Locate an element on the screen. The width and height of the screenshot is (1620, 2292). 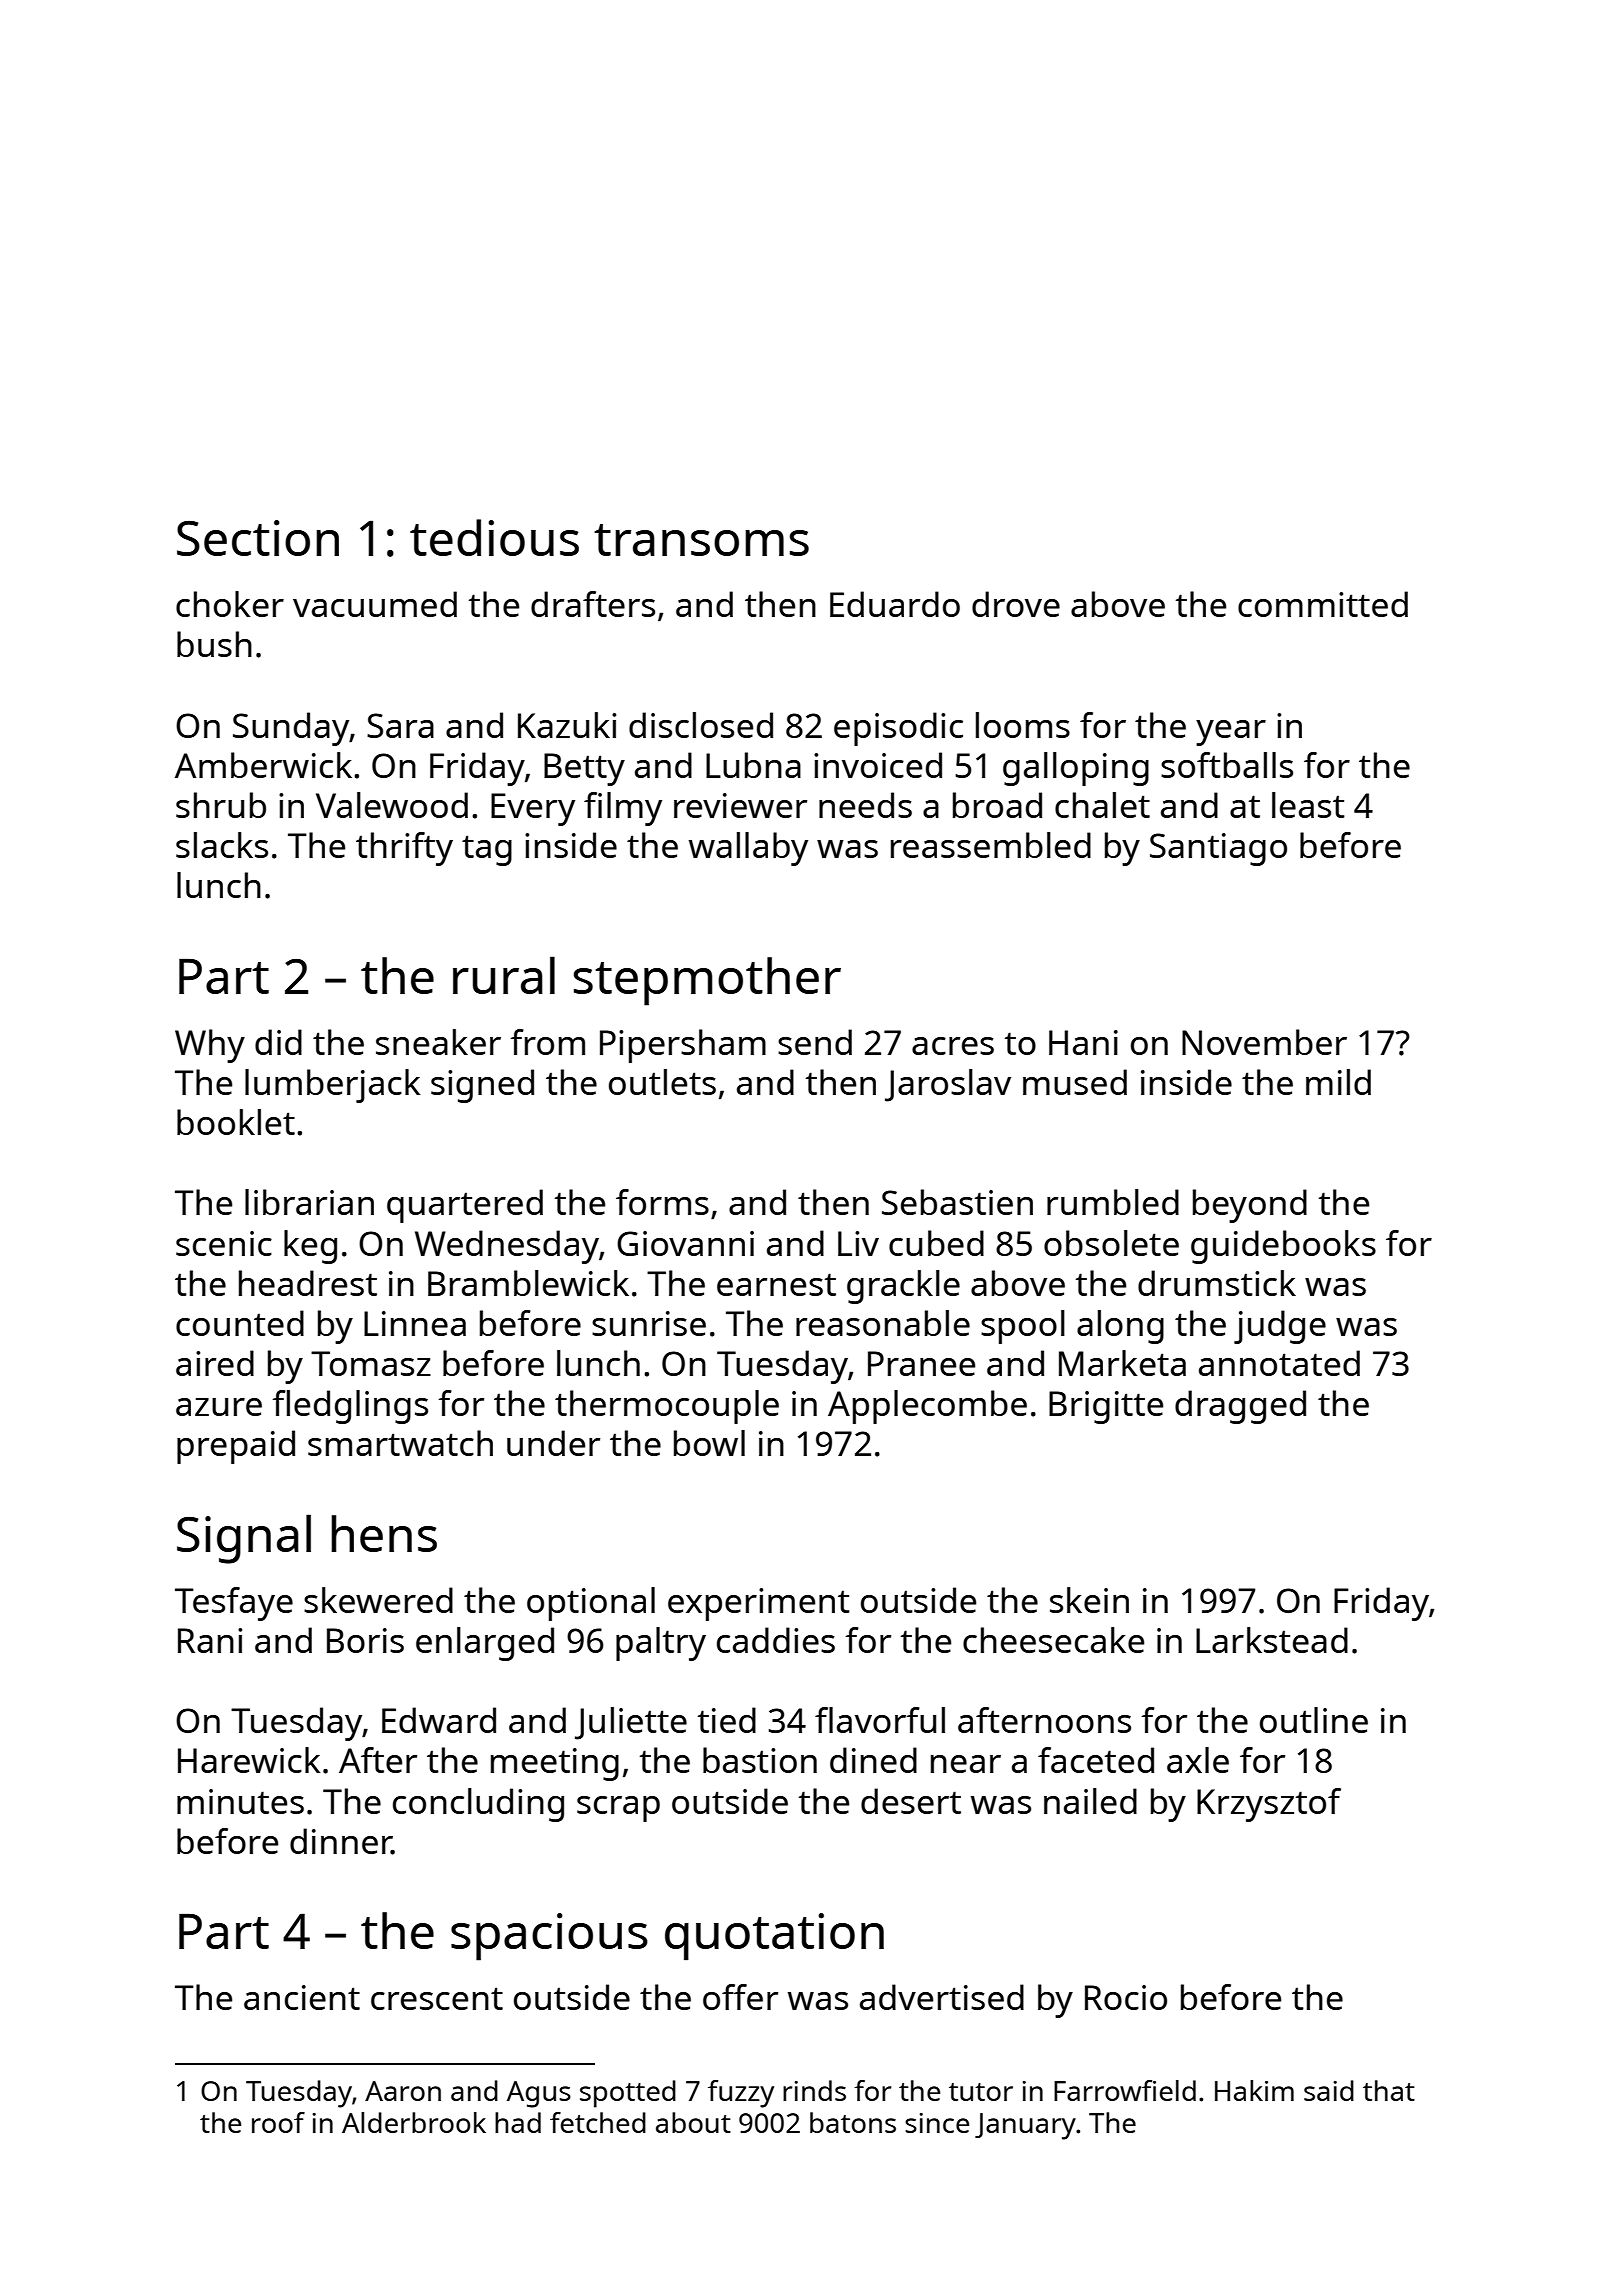
lumberjack is located at coordinates (333, 1086).
